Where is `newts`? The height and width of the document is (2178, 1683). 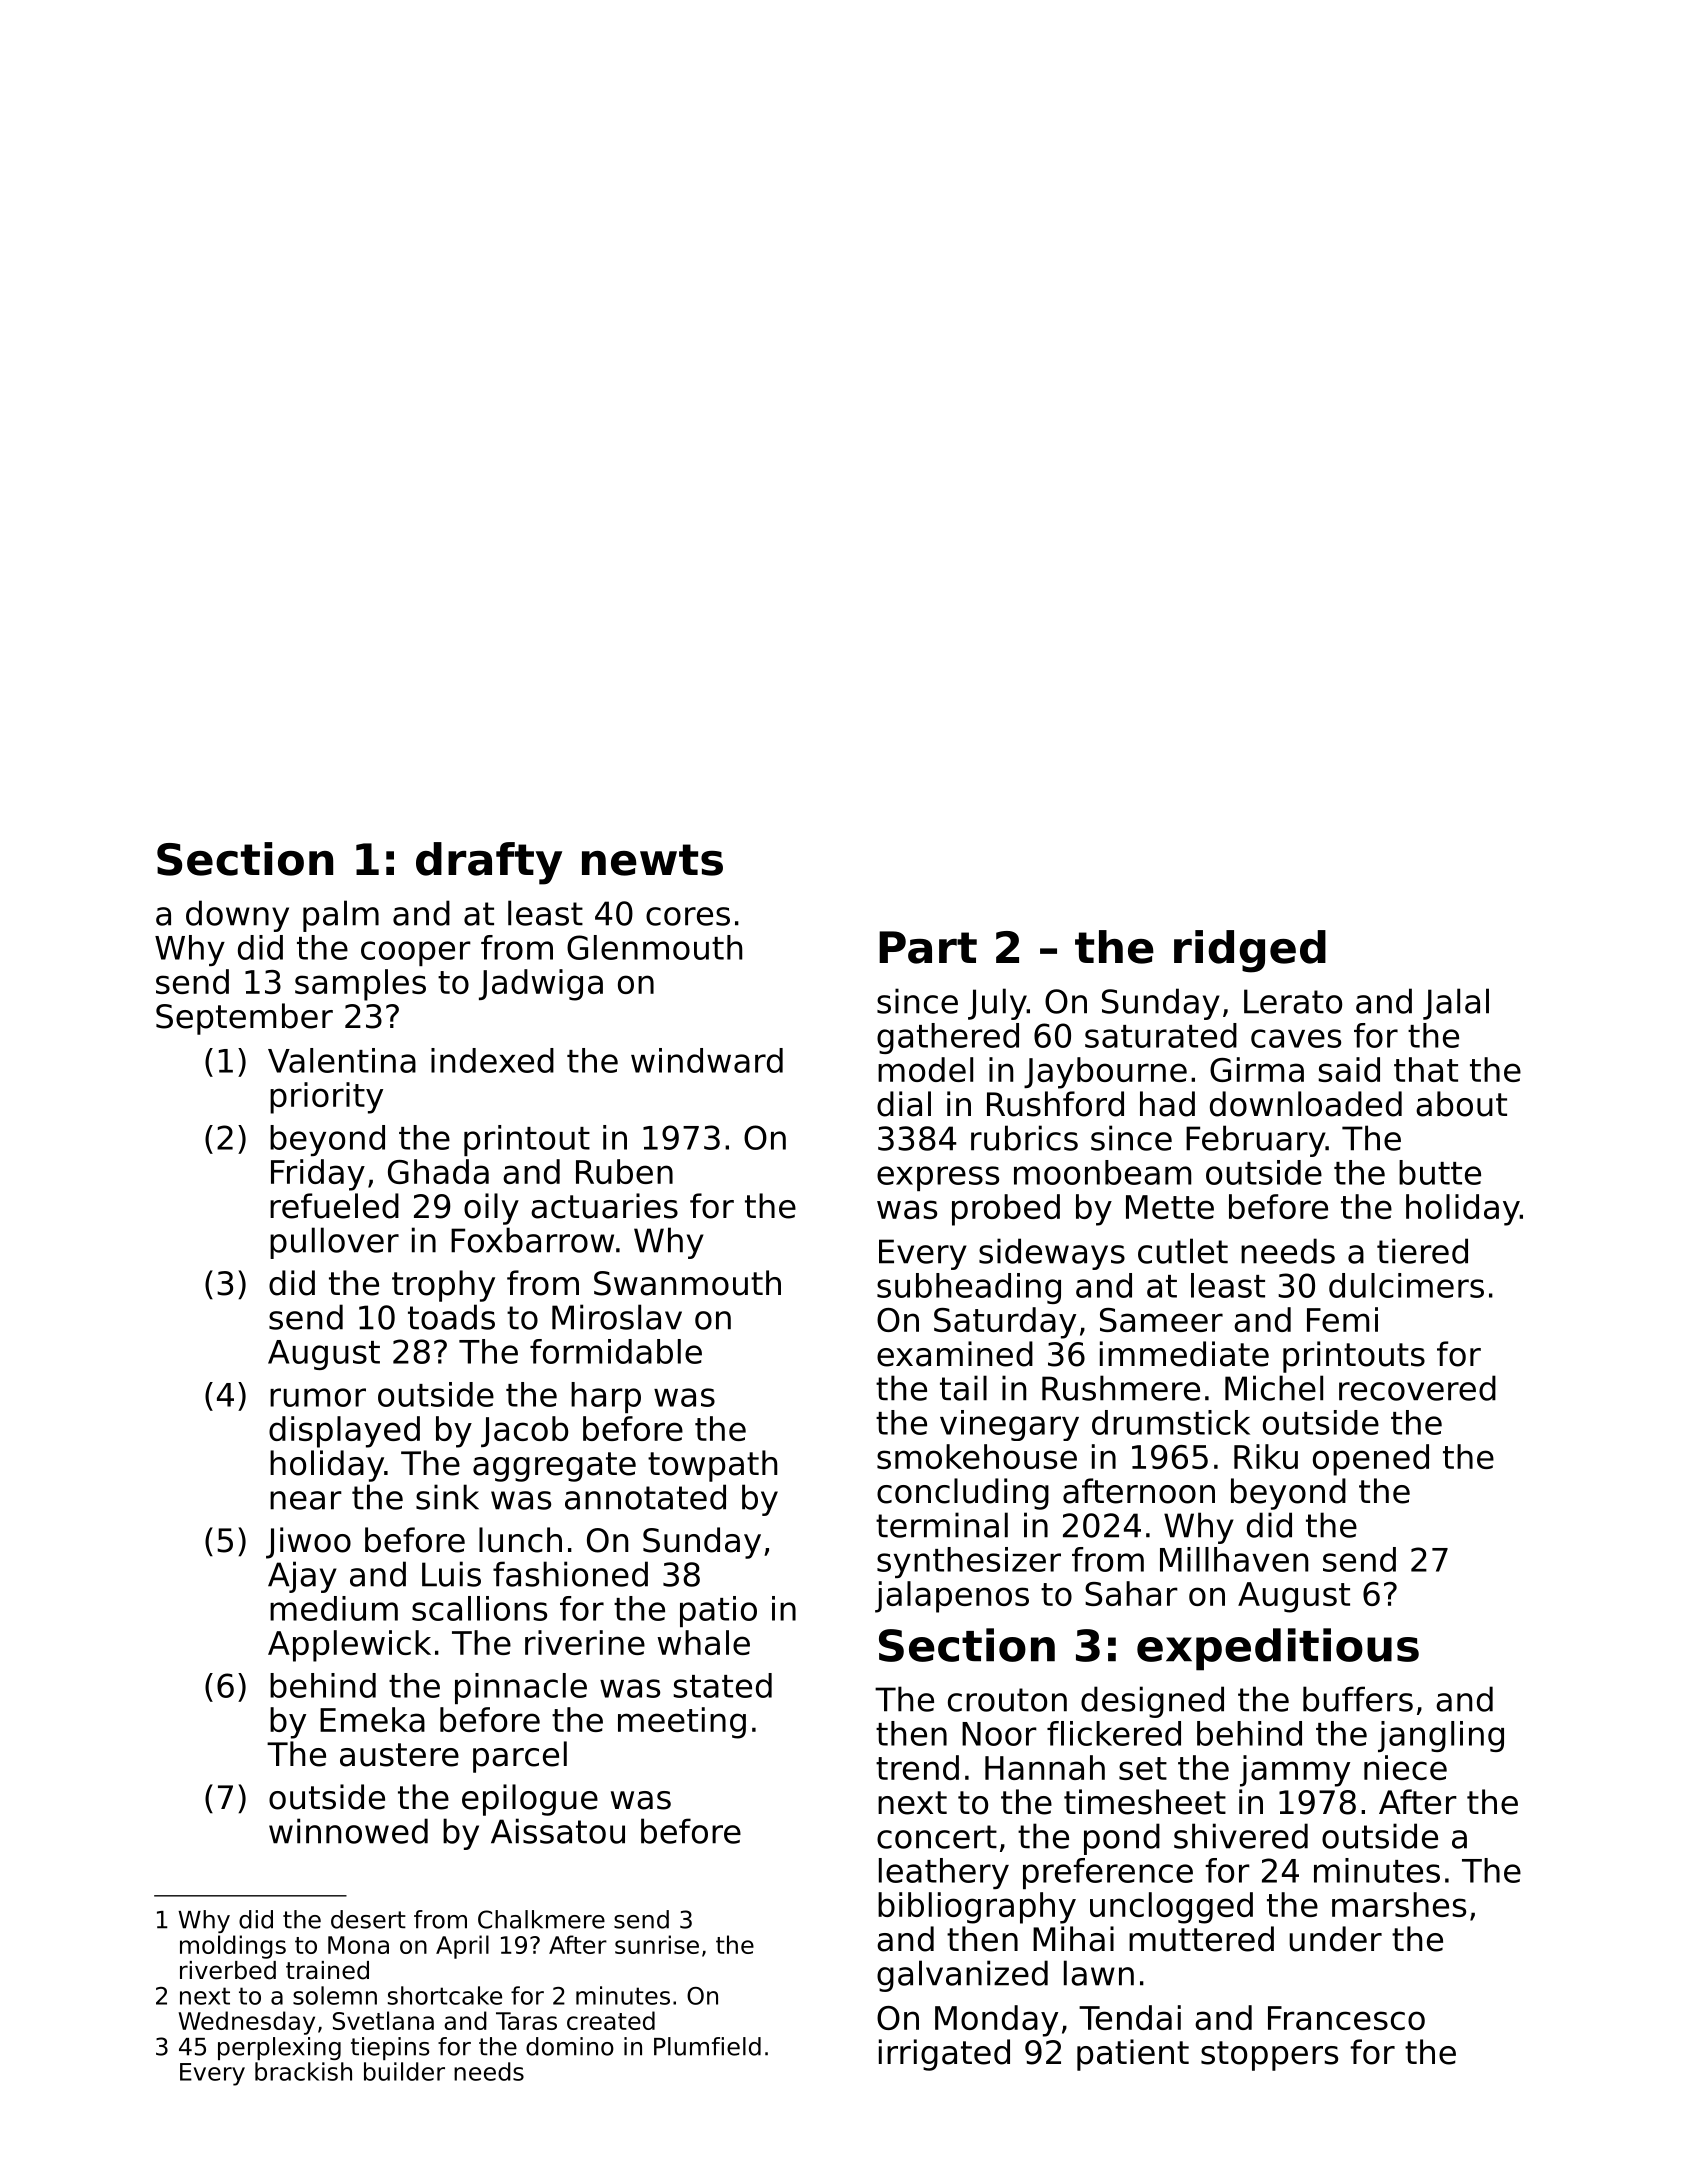 newts is located at coordinates (652, 860).
